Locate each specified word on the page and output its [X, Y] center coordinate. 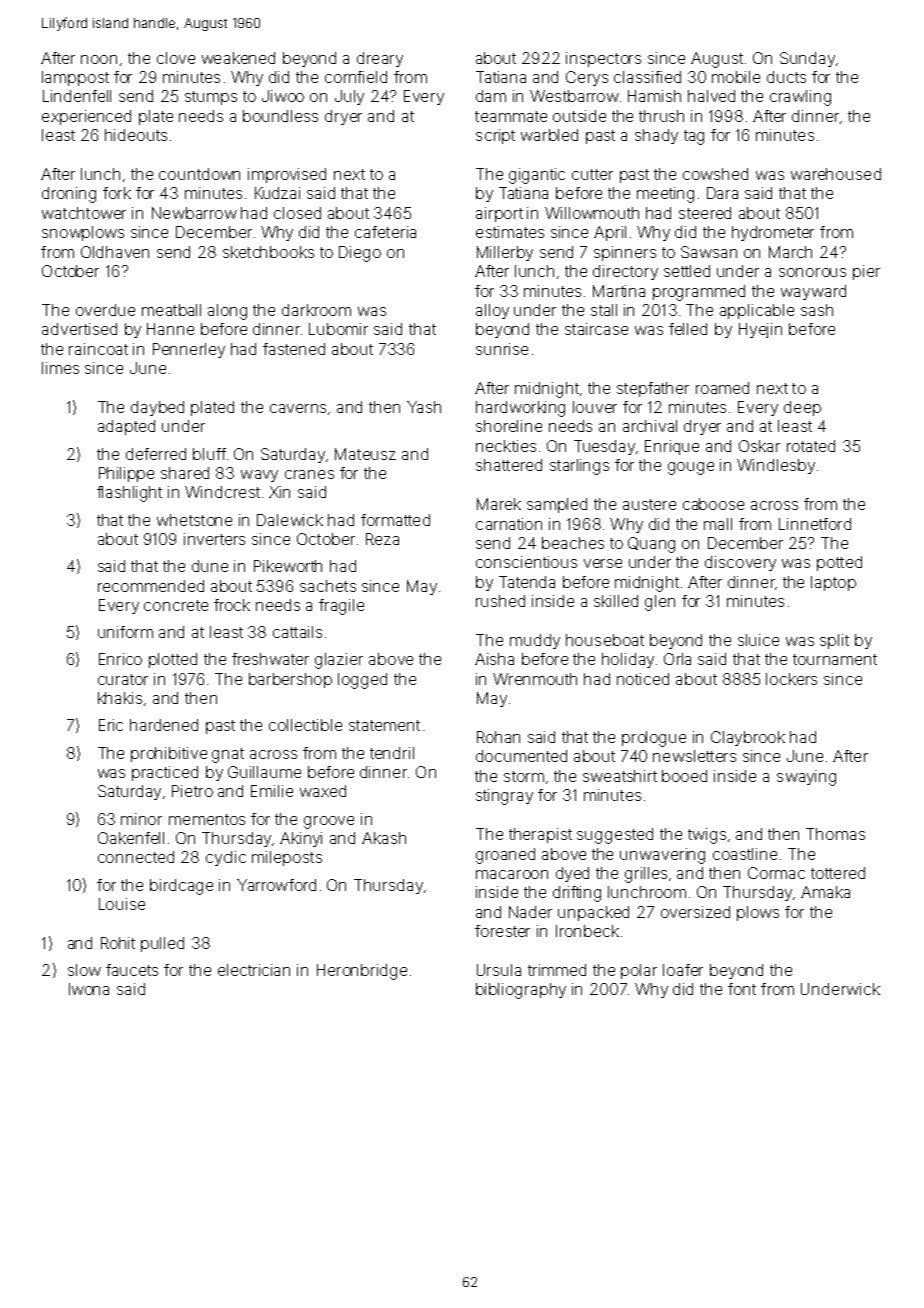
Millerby [505, 253]
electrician [254, 970]
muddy [535, 641]
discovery [740, 563]
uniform [125, 632]
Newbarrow [194, 213]
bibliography [521, 991]
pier [866, 272]
